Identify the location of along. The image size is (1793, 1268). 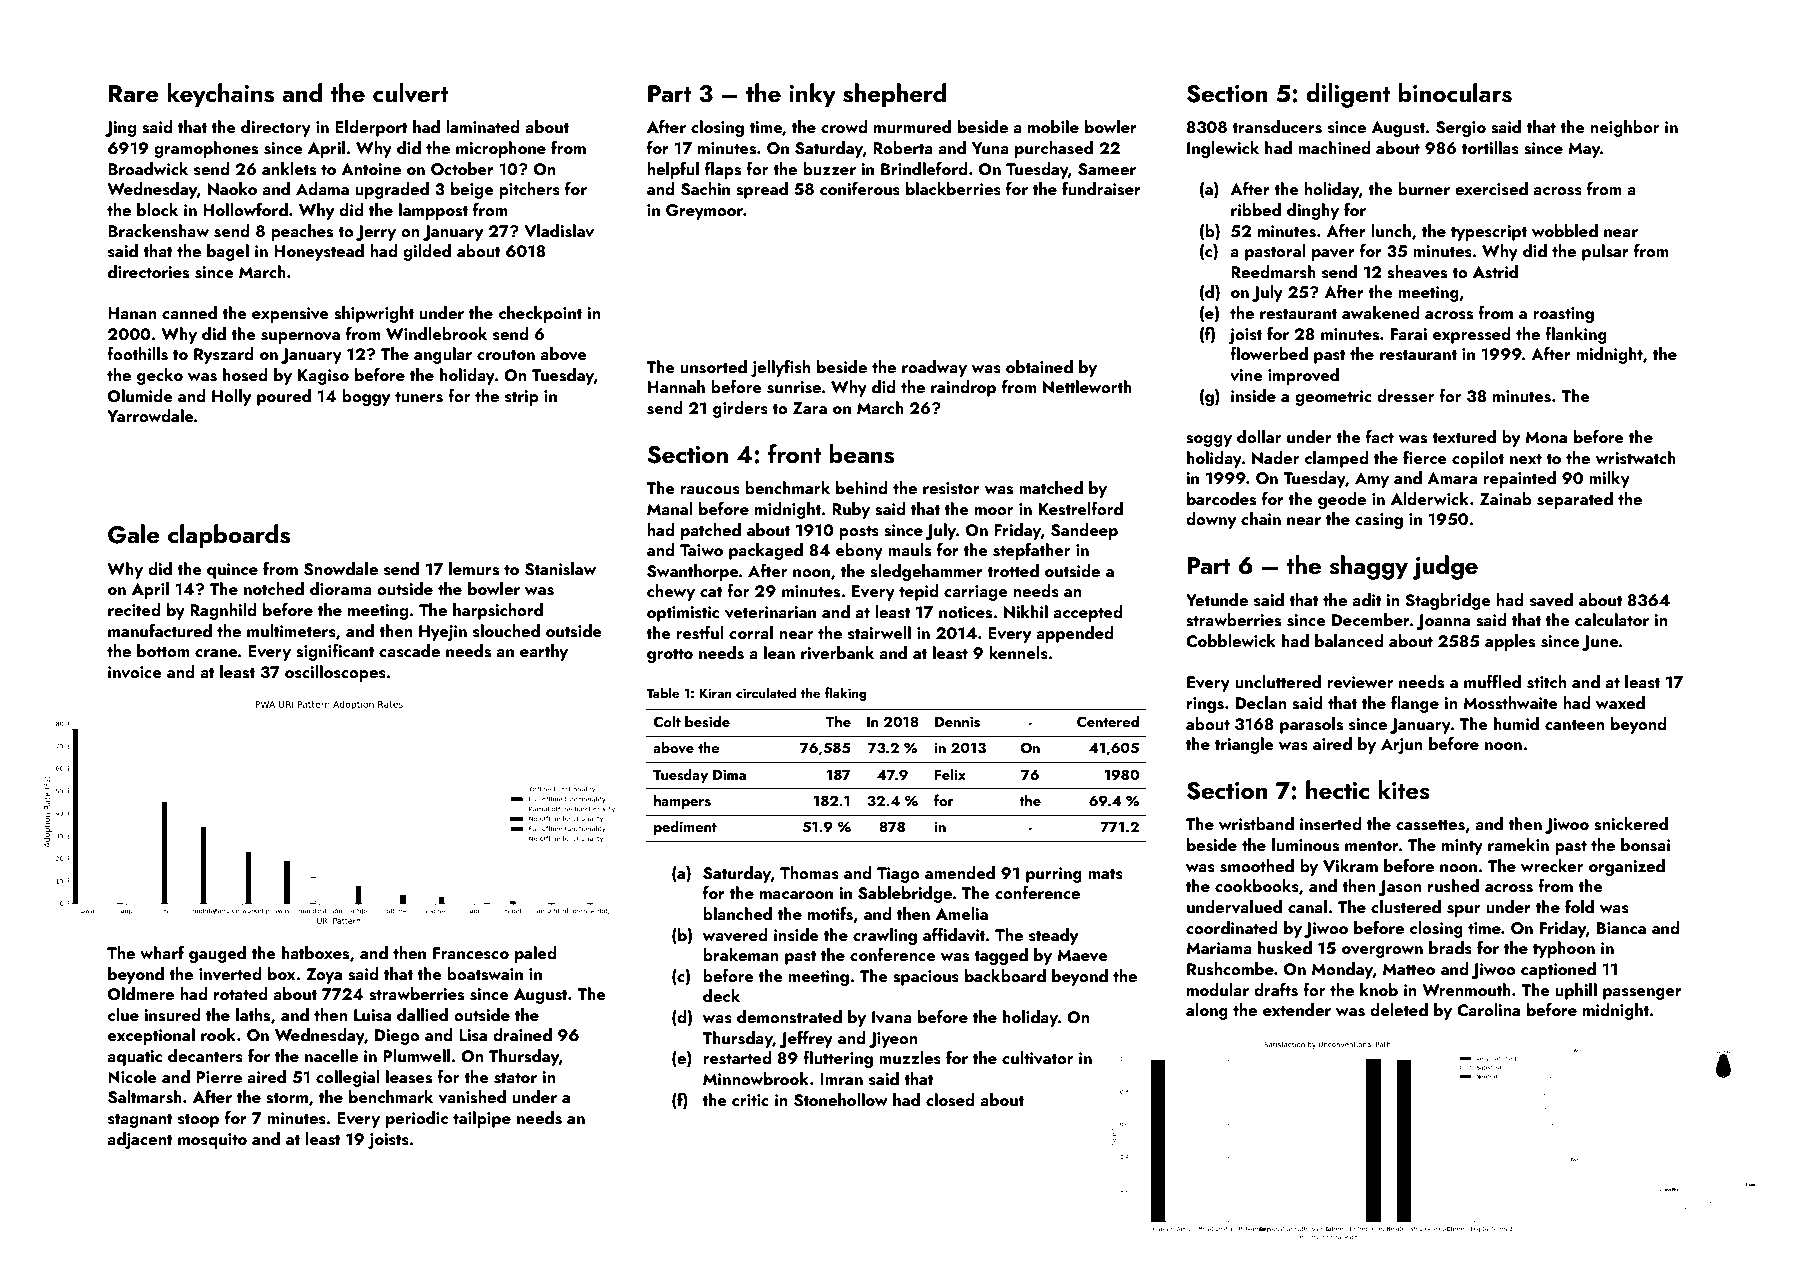
(1207, 1011).
